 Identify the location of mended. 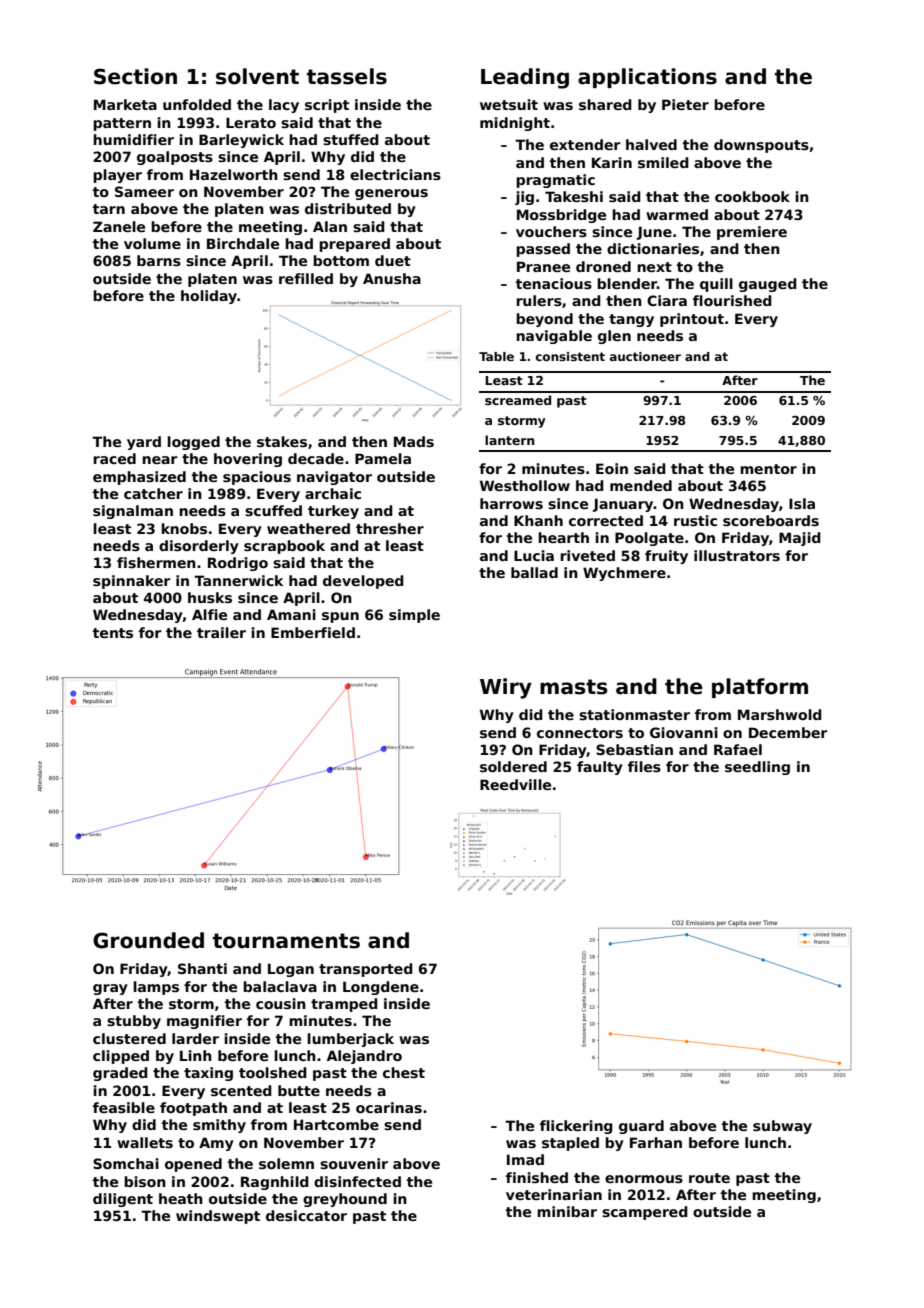
(641, 485).
